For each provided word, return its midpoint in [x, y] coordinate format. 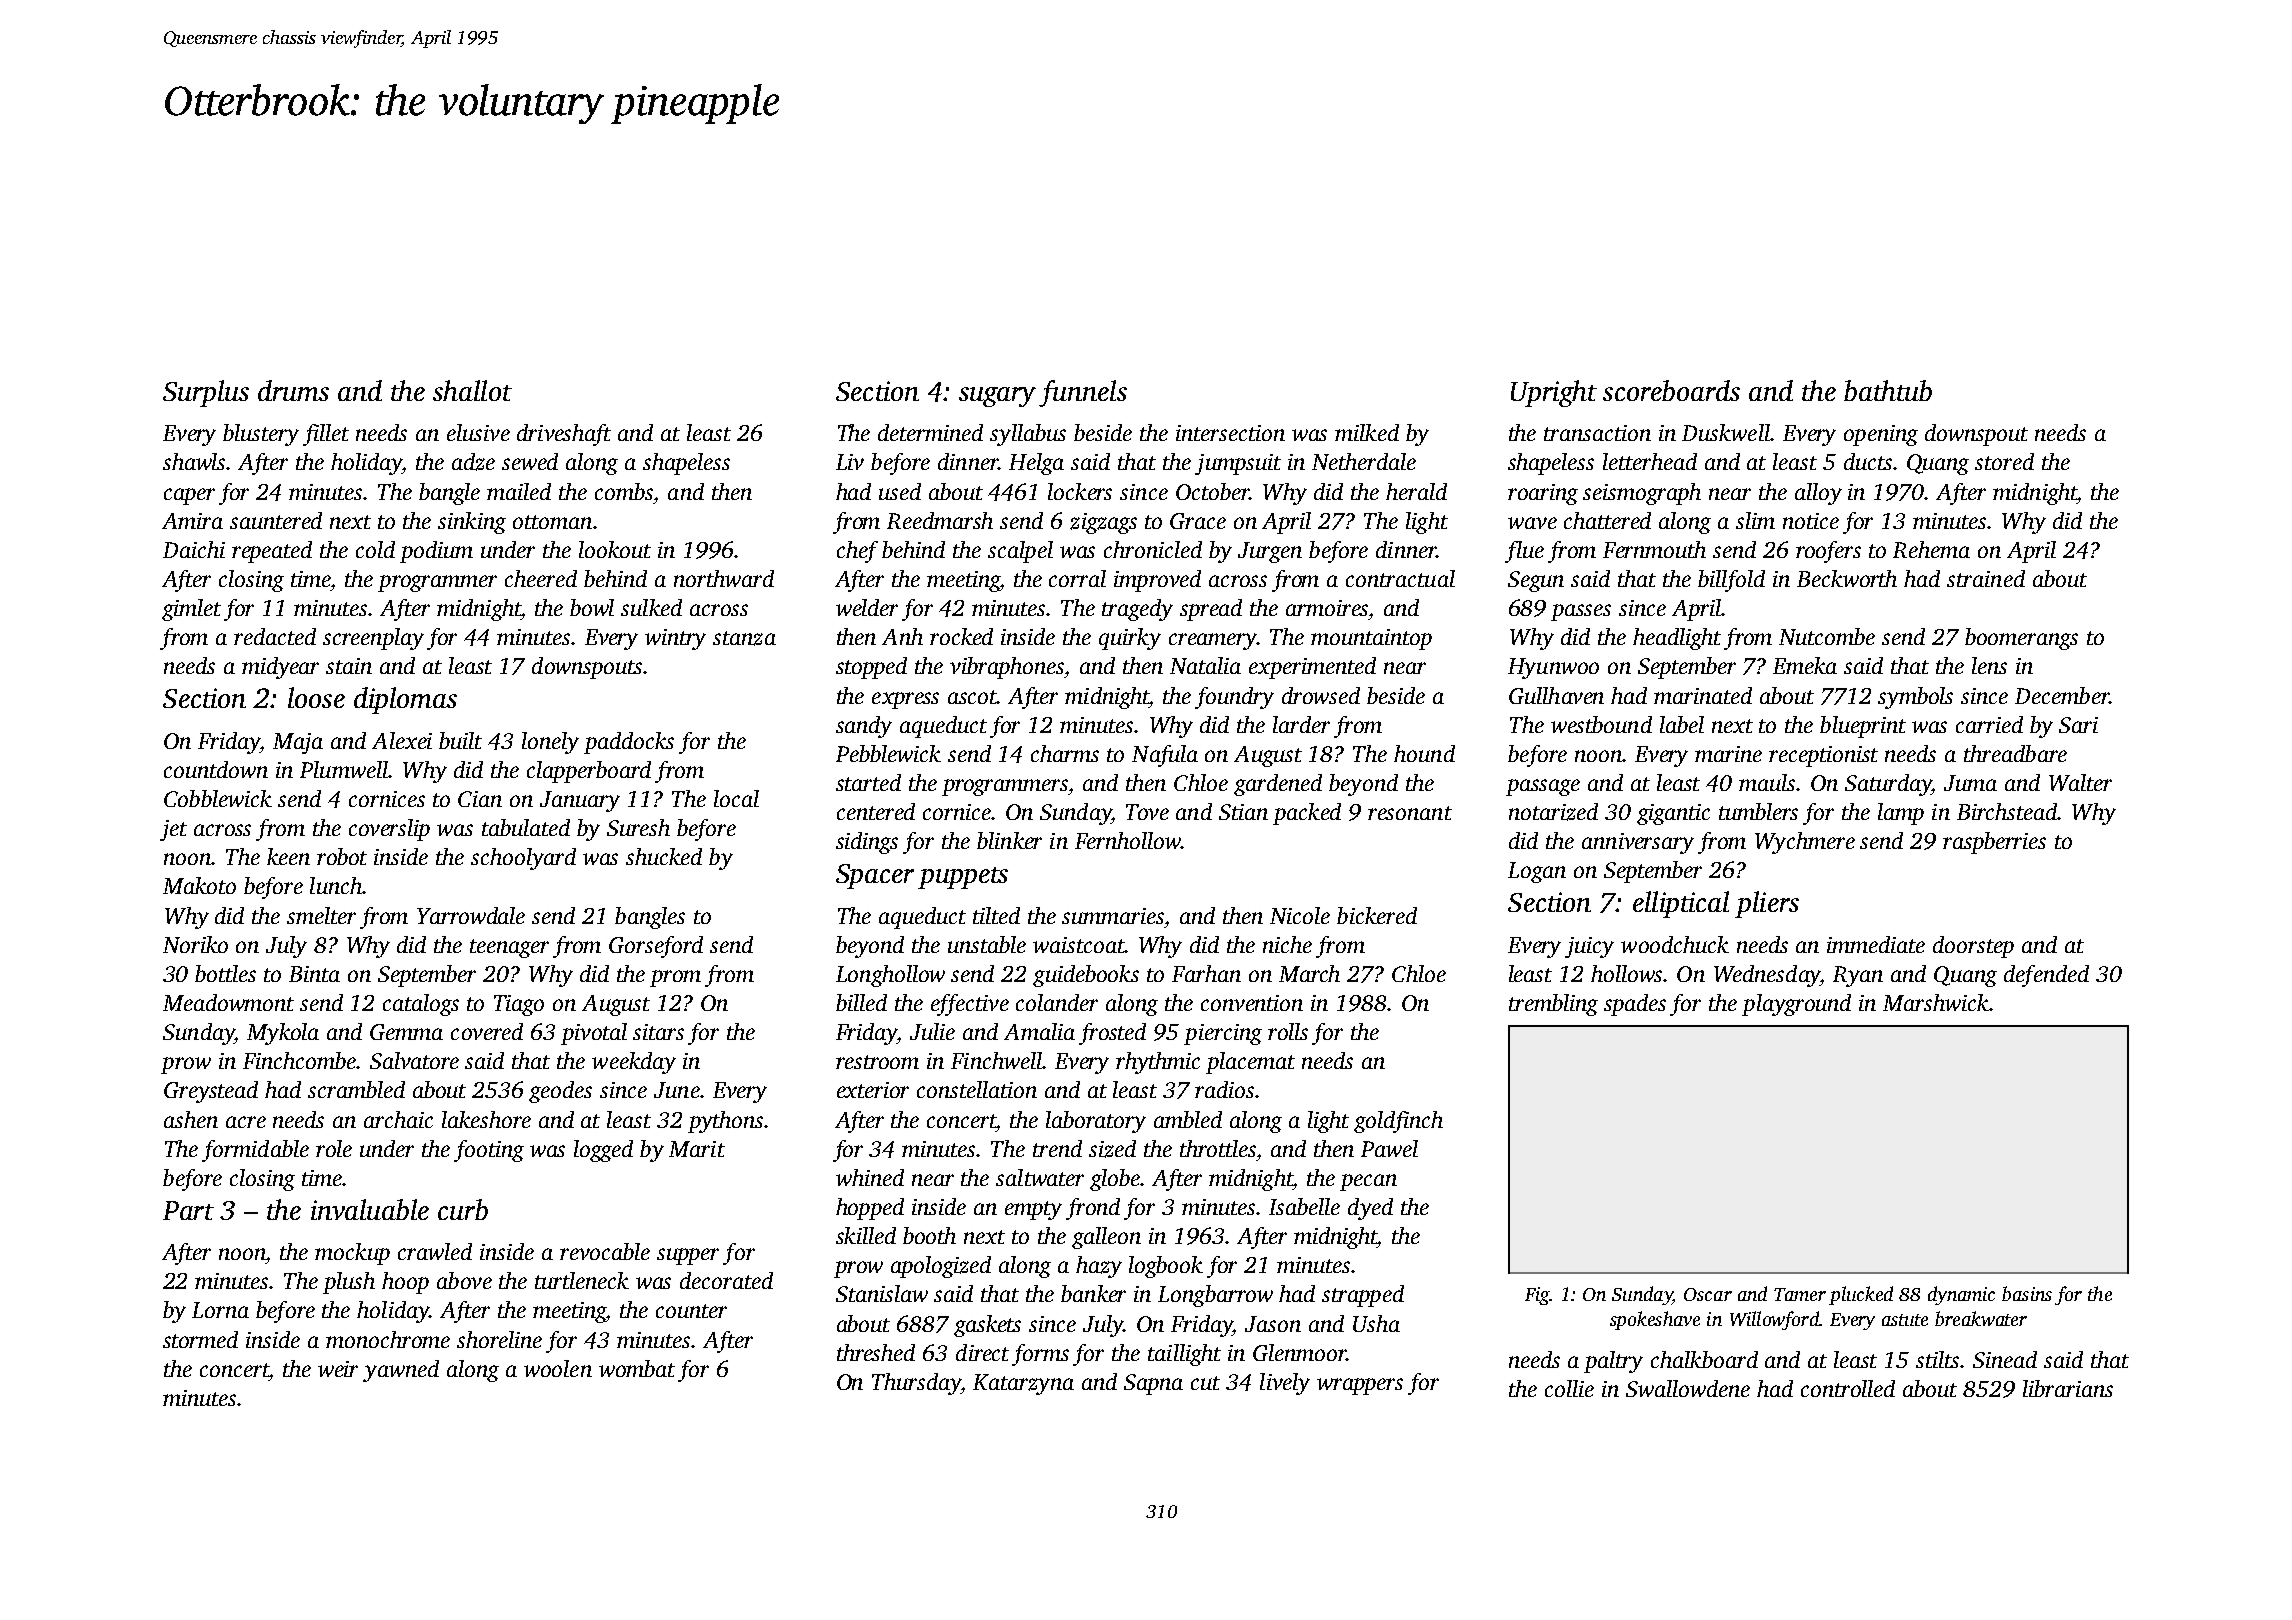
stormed [200, 1339]
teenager [509, 948]
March [1309, 973]
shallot [472, 390]
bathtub [1888, 390]
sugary [997, 397]
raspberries [1994, 843]
